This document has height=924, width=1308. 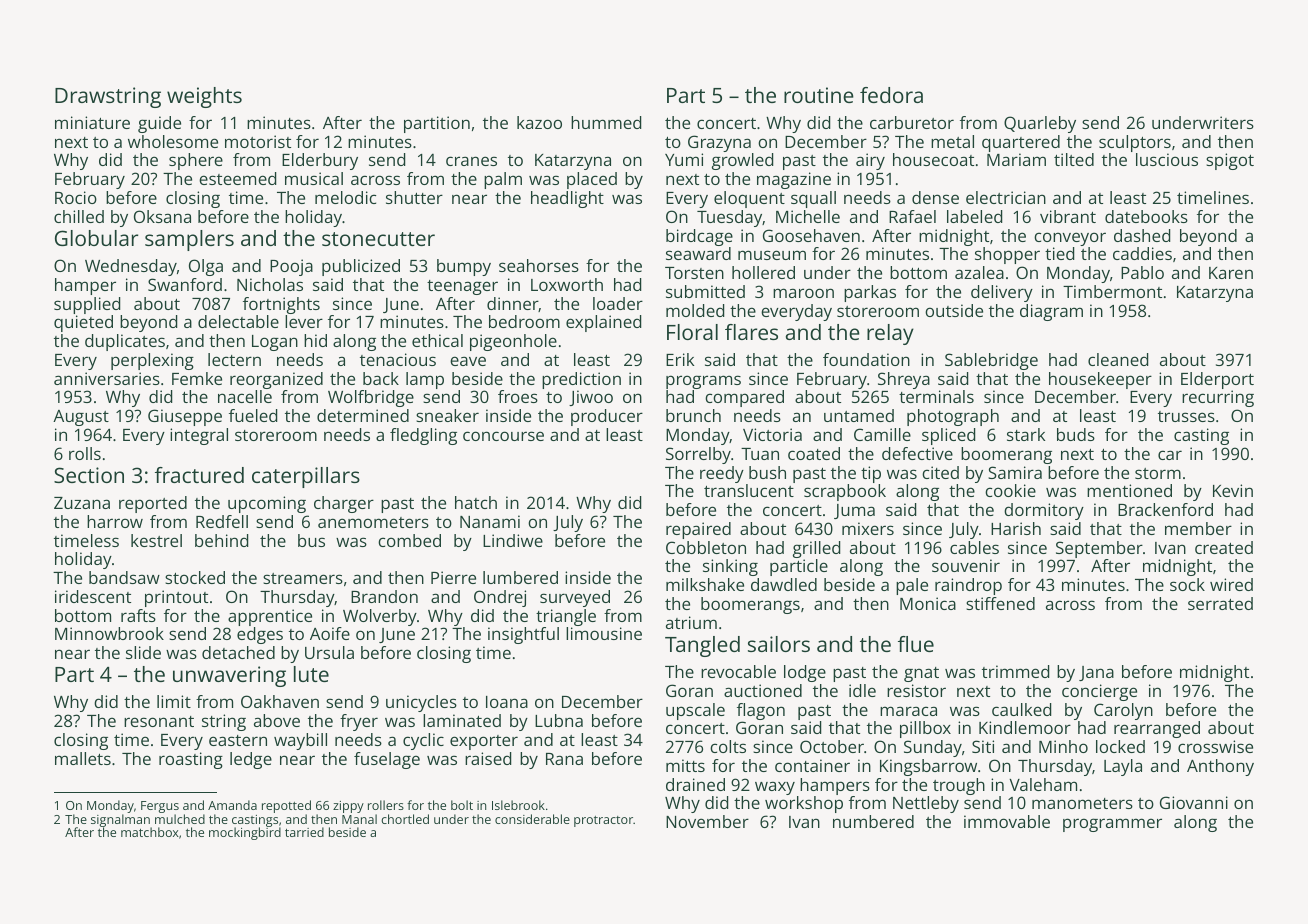 I want to click on routine, so click(x=819, y=95).
